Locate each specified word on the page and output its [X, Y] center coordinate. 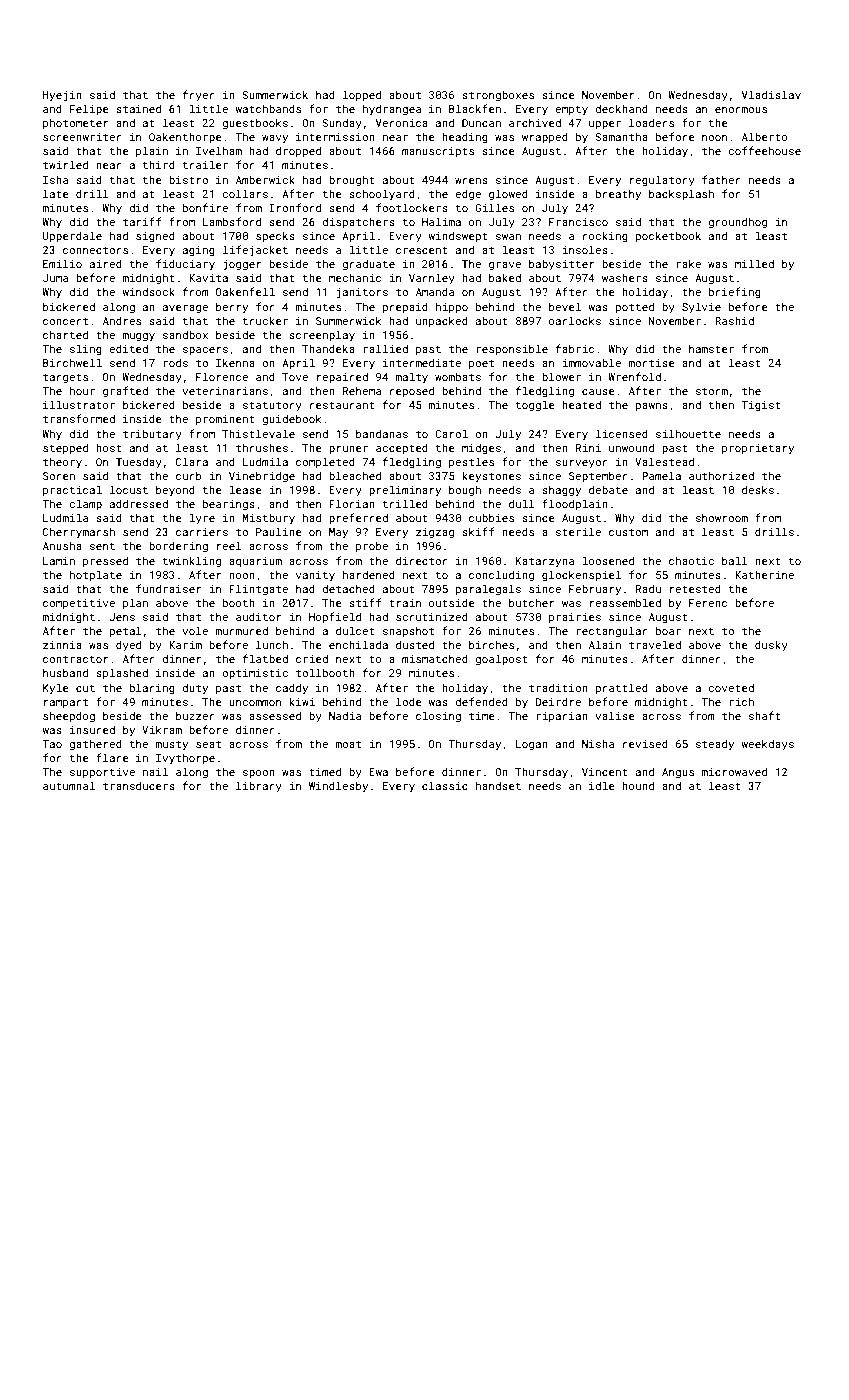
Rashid [734, 321]
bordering [178, 547]
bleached [355, 475]
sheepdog [69, 717]
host [109, 448]
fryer [199, 96]
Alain [605, 644]
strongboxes [498, 96]
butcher [531, 602]
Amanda [435, 292]
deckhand [621, 108]
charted [65, 334]
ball [735, 560]
